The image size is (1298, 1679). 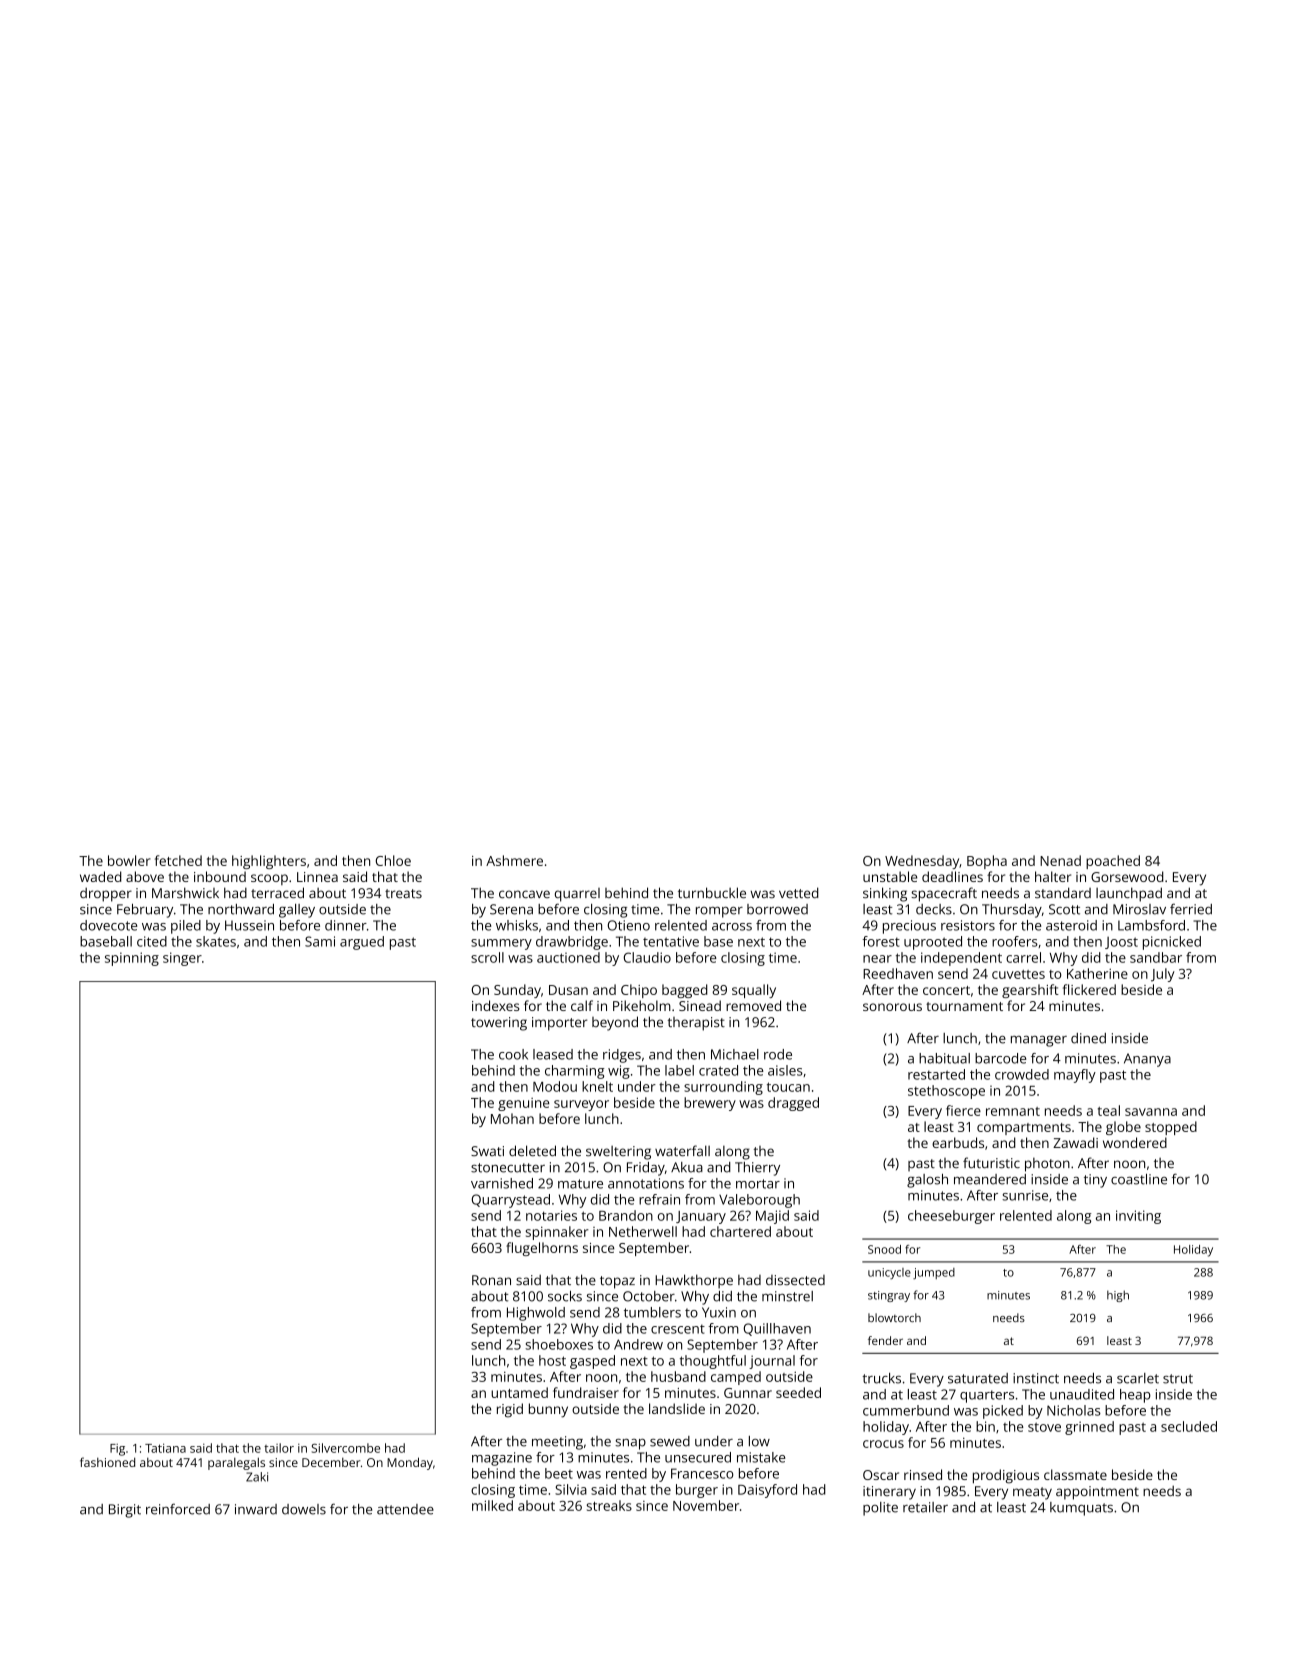 I want to click on Katherine, so click(x=1097, y=973).
